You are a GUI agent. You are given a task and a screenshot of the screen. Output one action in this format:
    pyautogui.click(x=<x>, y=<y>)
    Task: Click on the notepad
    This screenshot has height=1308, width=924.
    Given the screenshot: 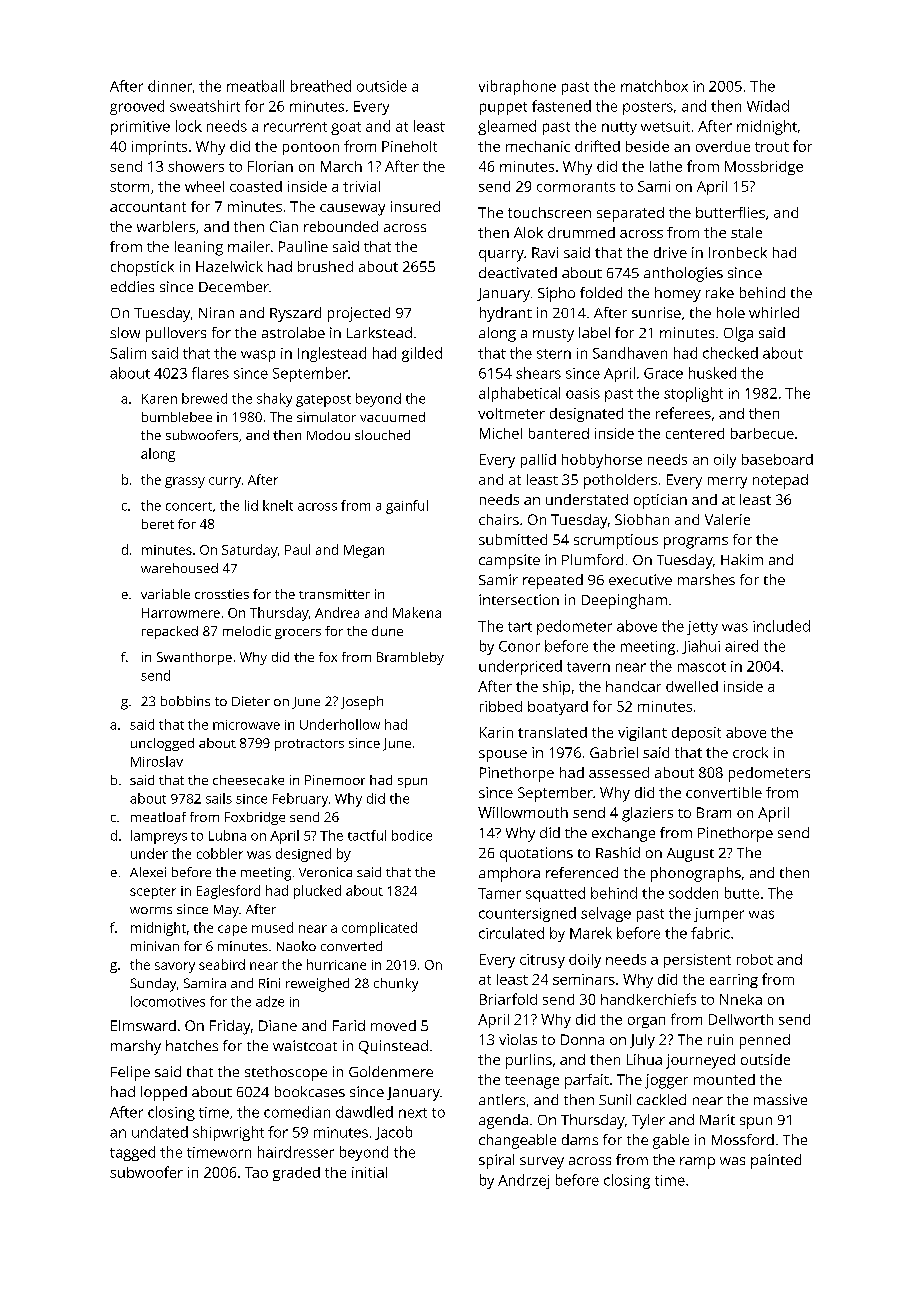 What is the action you would take?
    pyautogui.click(x=780, y=481)
